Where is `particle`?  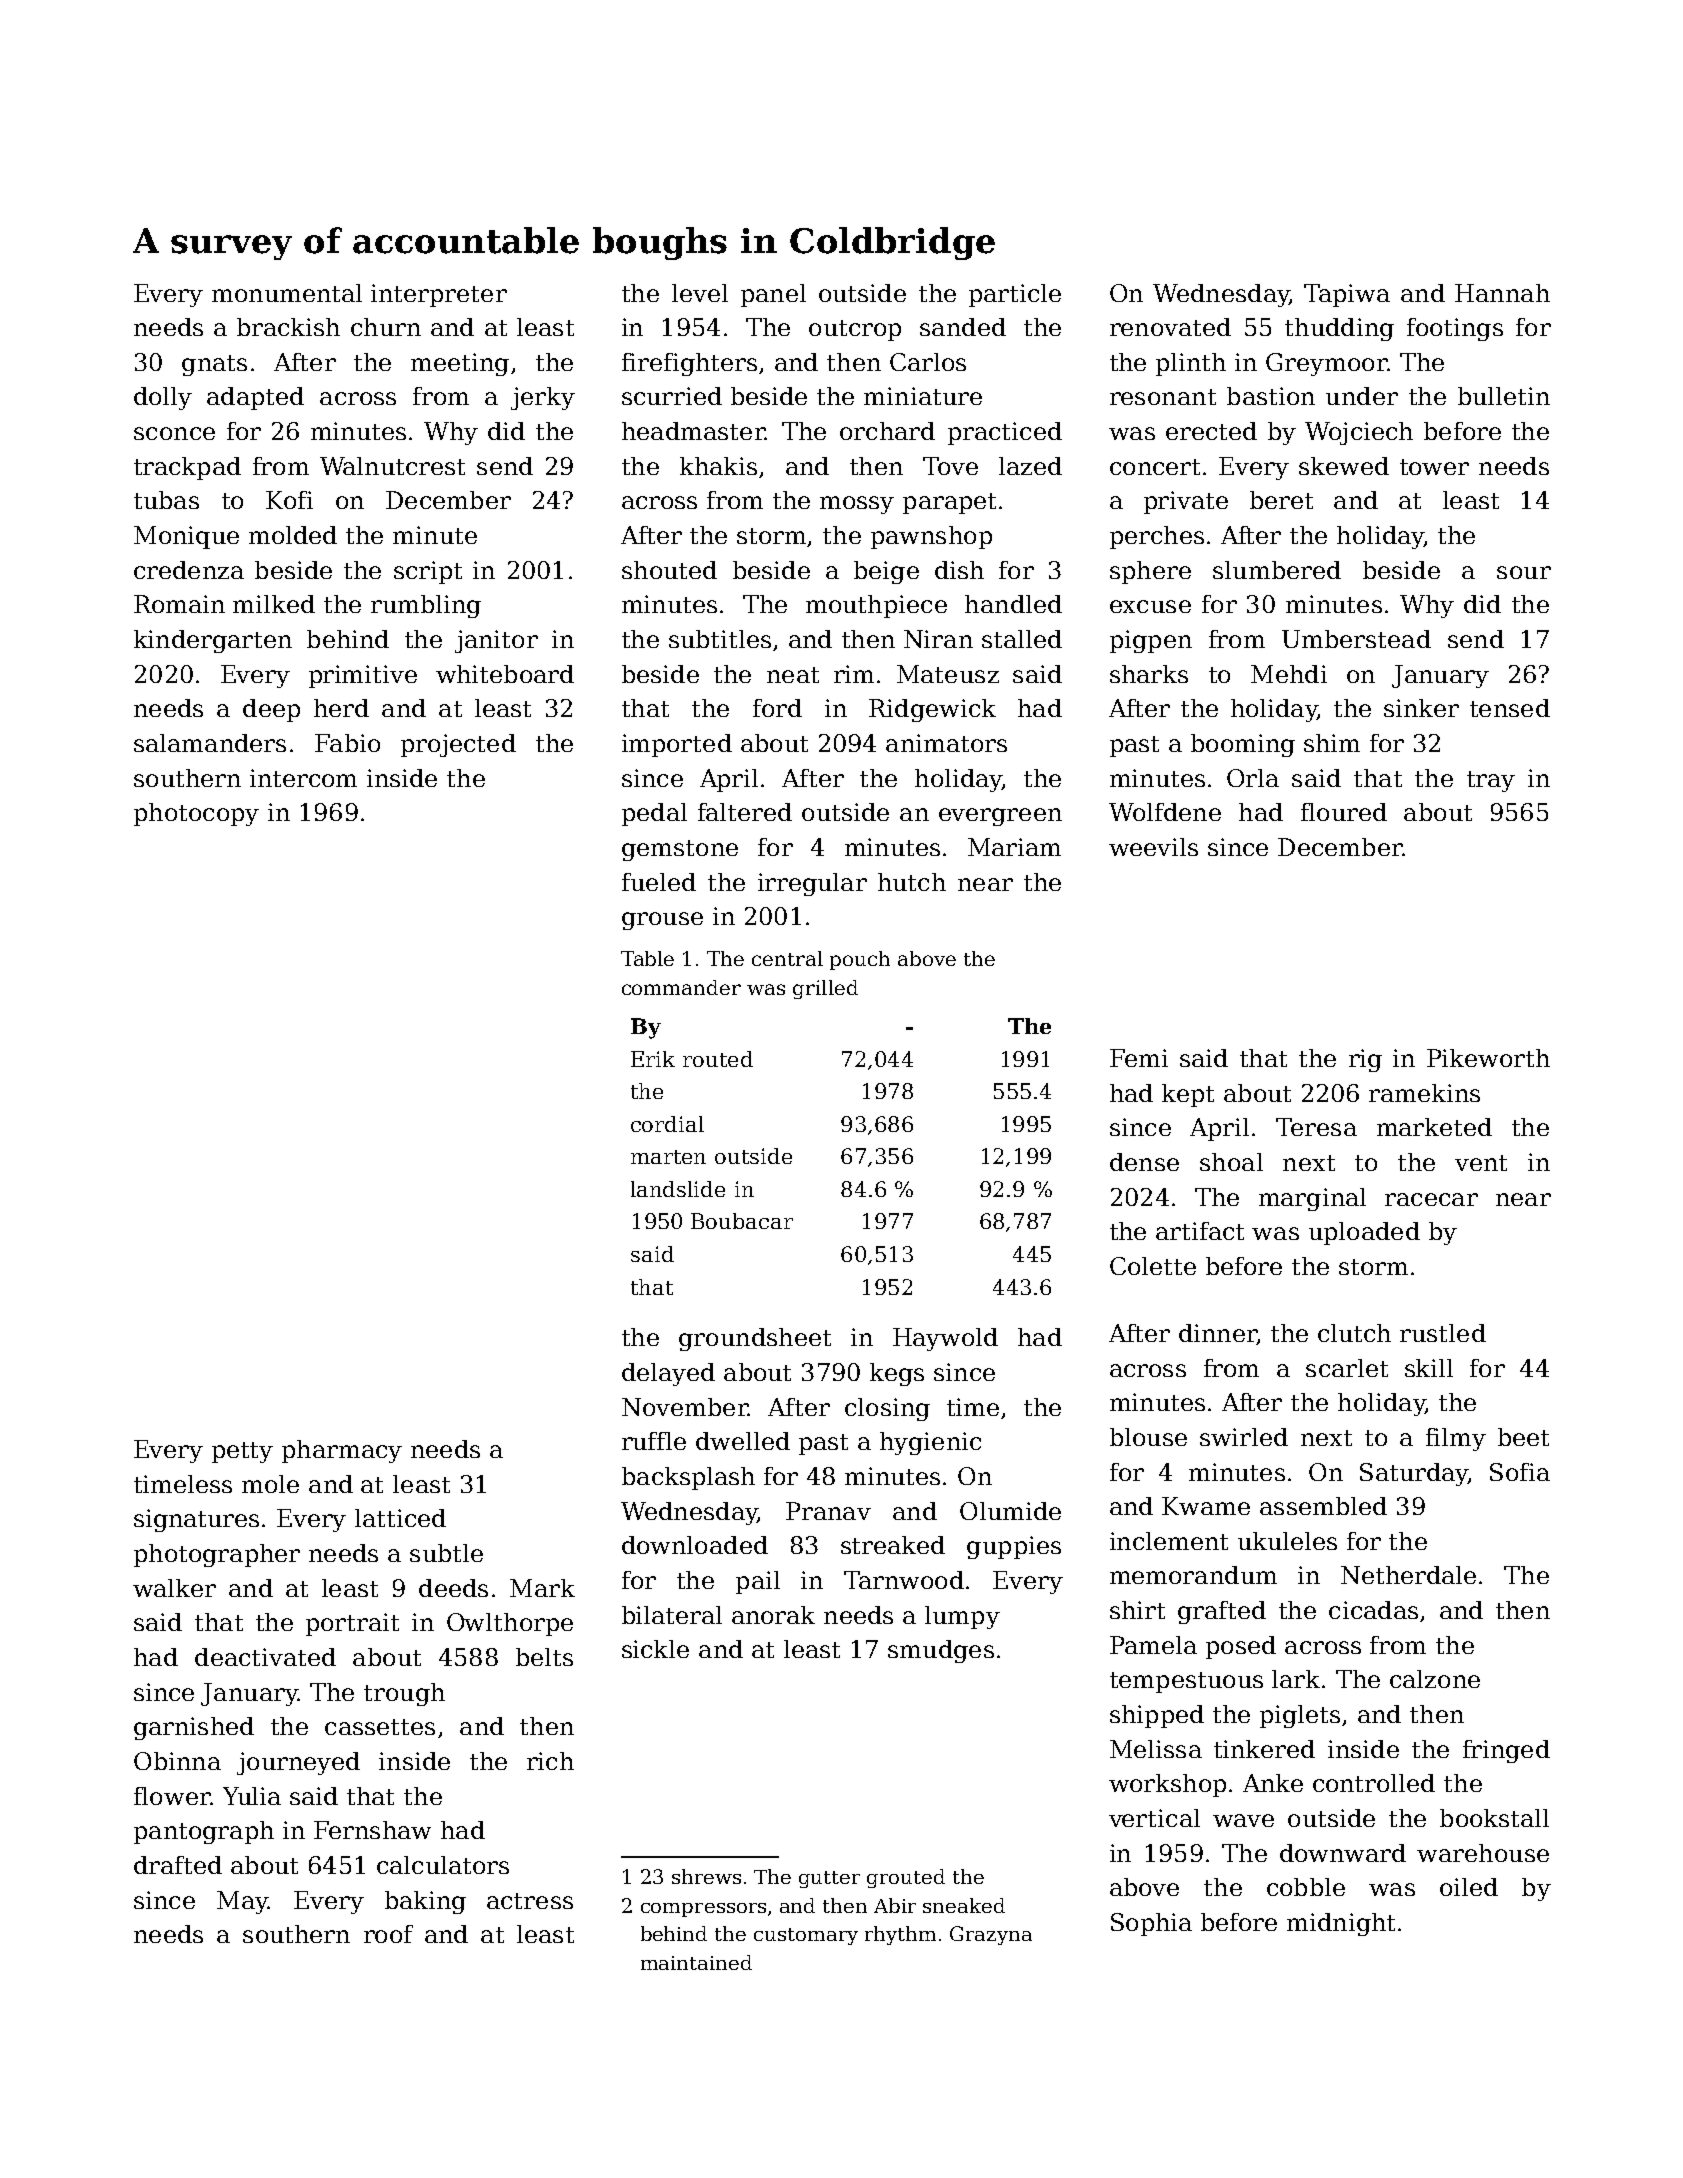
particle is located at coordinates (1015, 295).
